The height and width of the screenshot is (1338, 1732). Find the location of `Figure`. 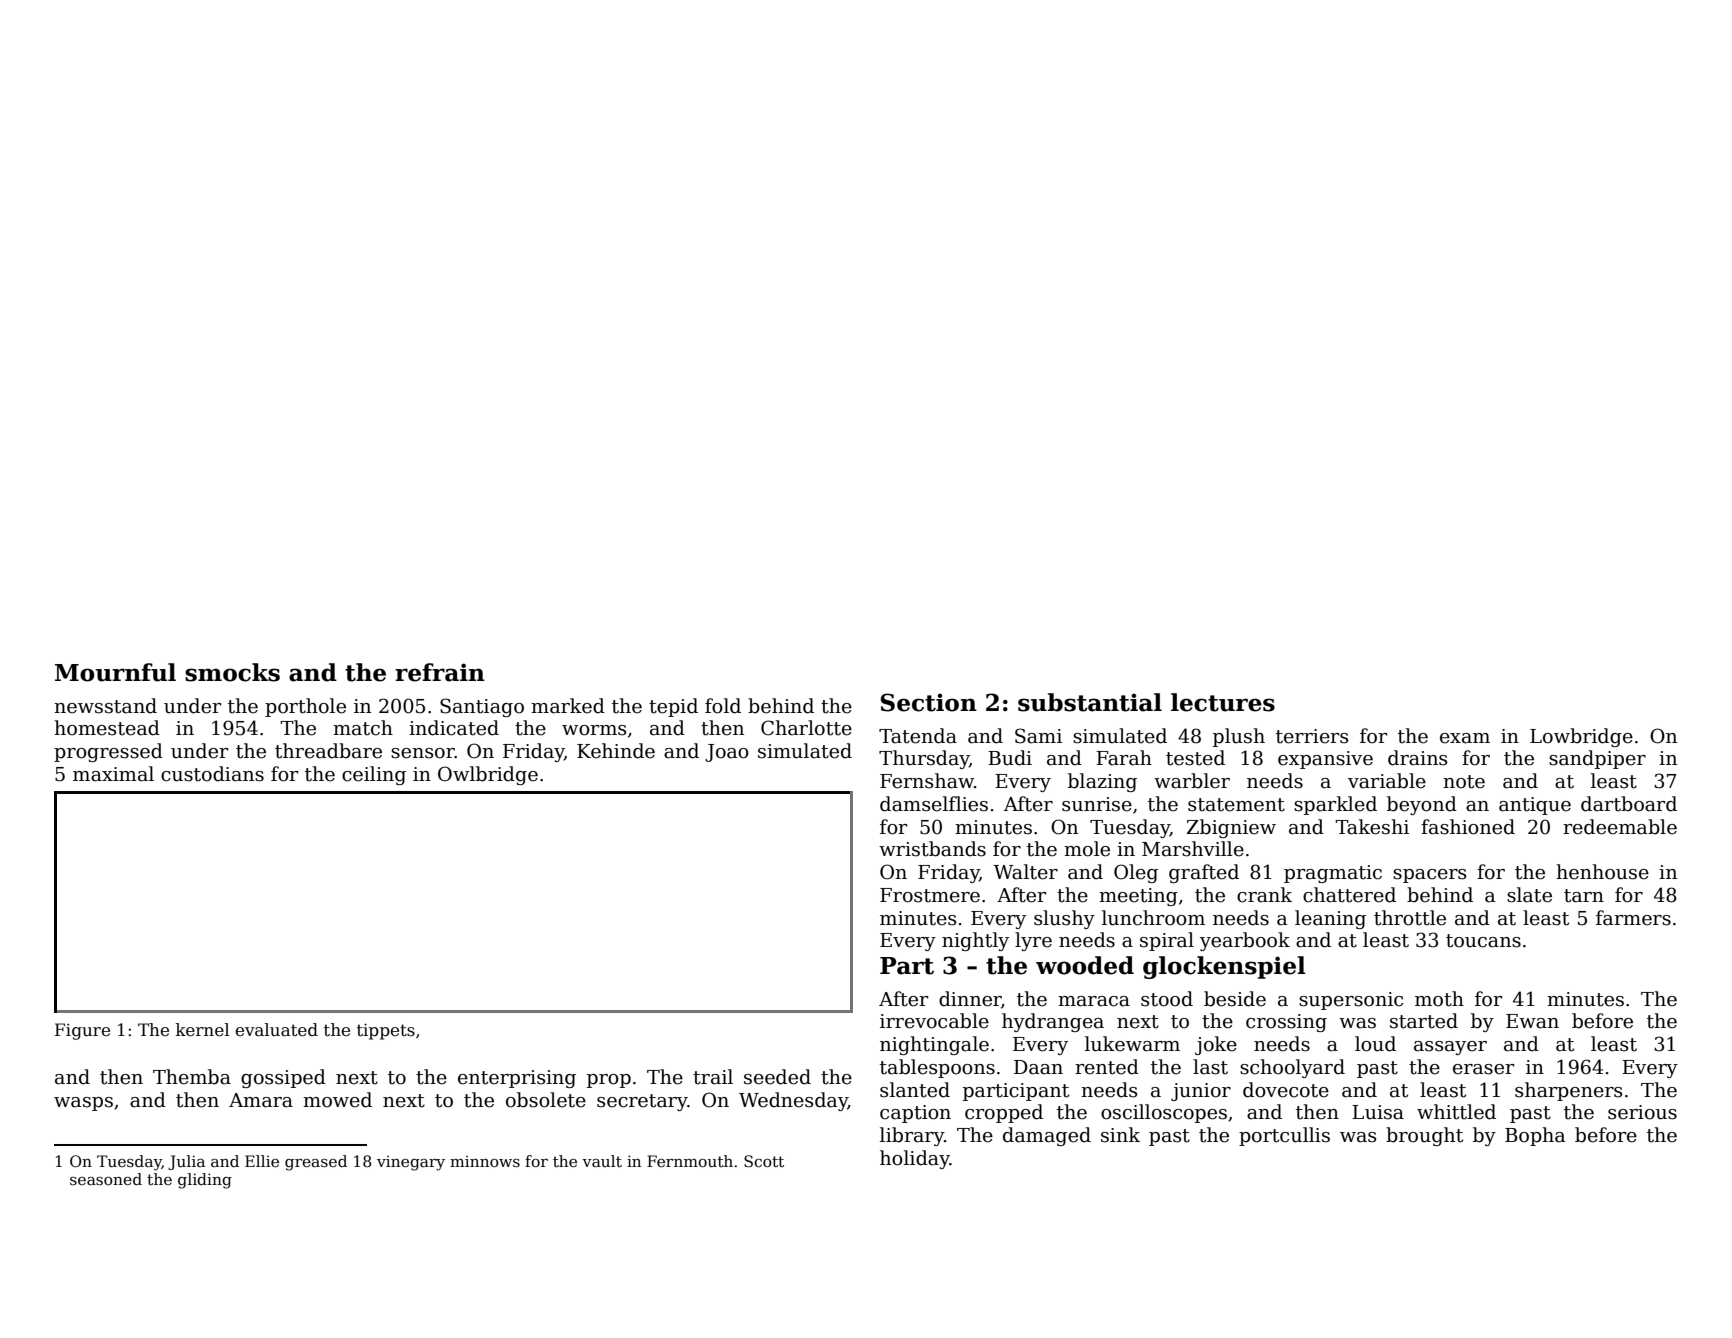

Figure is located at coordinates (82, 1031).
